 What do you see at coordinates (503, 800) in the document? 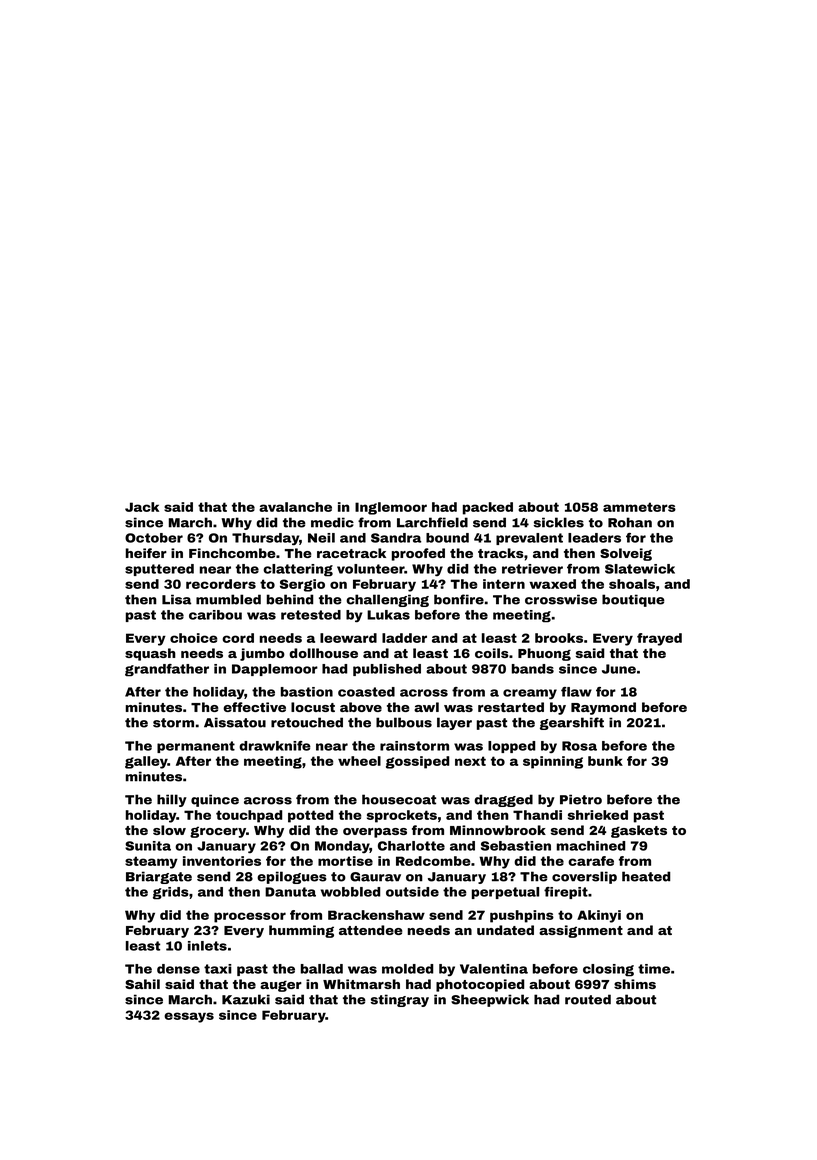
I see `dragged` at bounding box center [503, 800].
